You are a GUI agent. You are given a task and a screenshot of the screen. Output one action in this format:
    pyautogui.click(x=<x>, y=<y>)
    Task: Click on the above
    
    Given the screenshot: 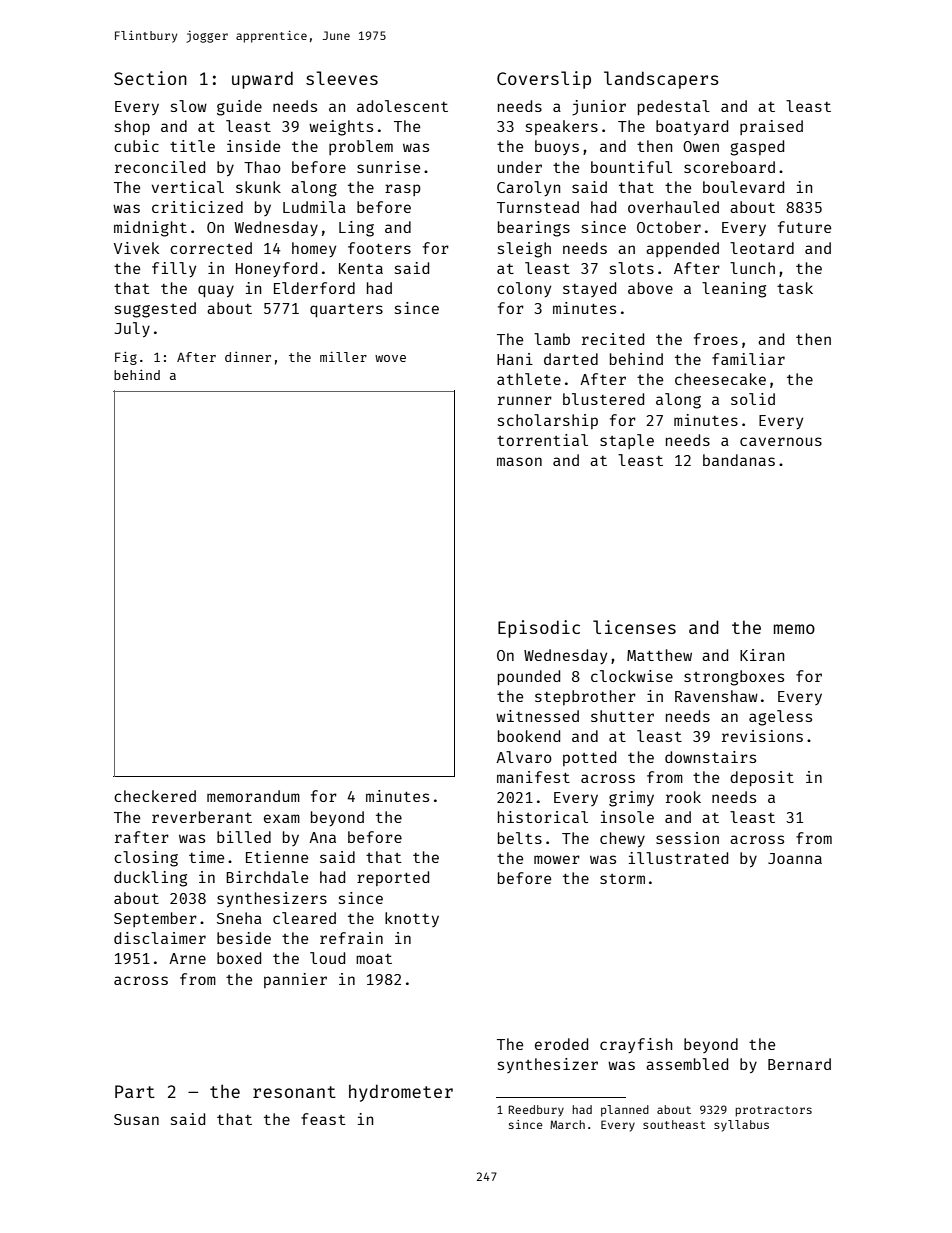 What is the action you would take?
    pyautogui.click(x=650, y=288)
